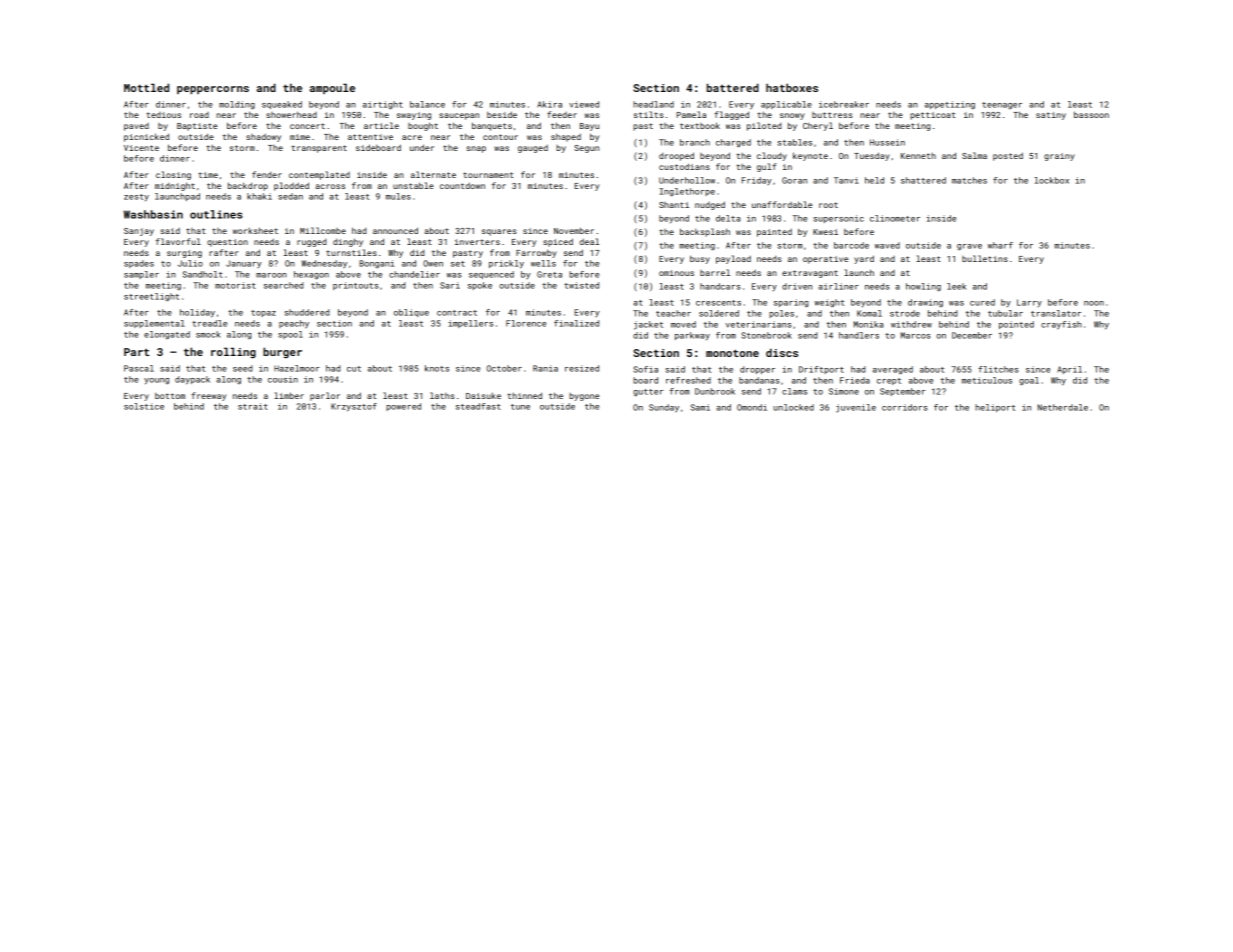 The height and width of the page is (952, 1233). I want to click on searched, so click(283, 285).
